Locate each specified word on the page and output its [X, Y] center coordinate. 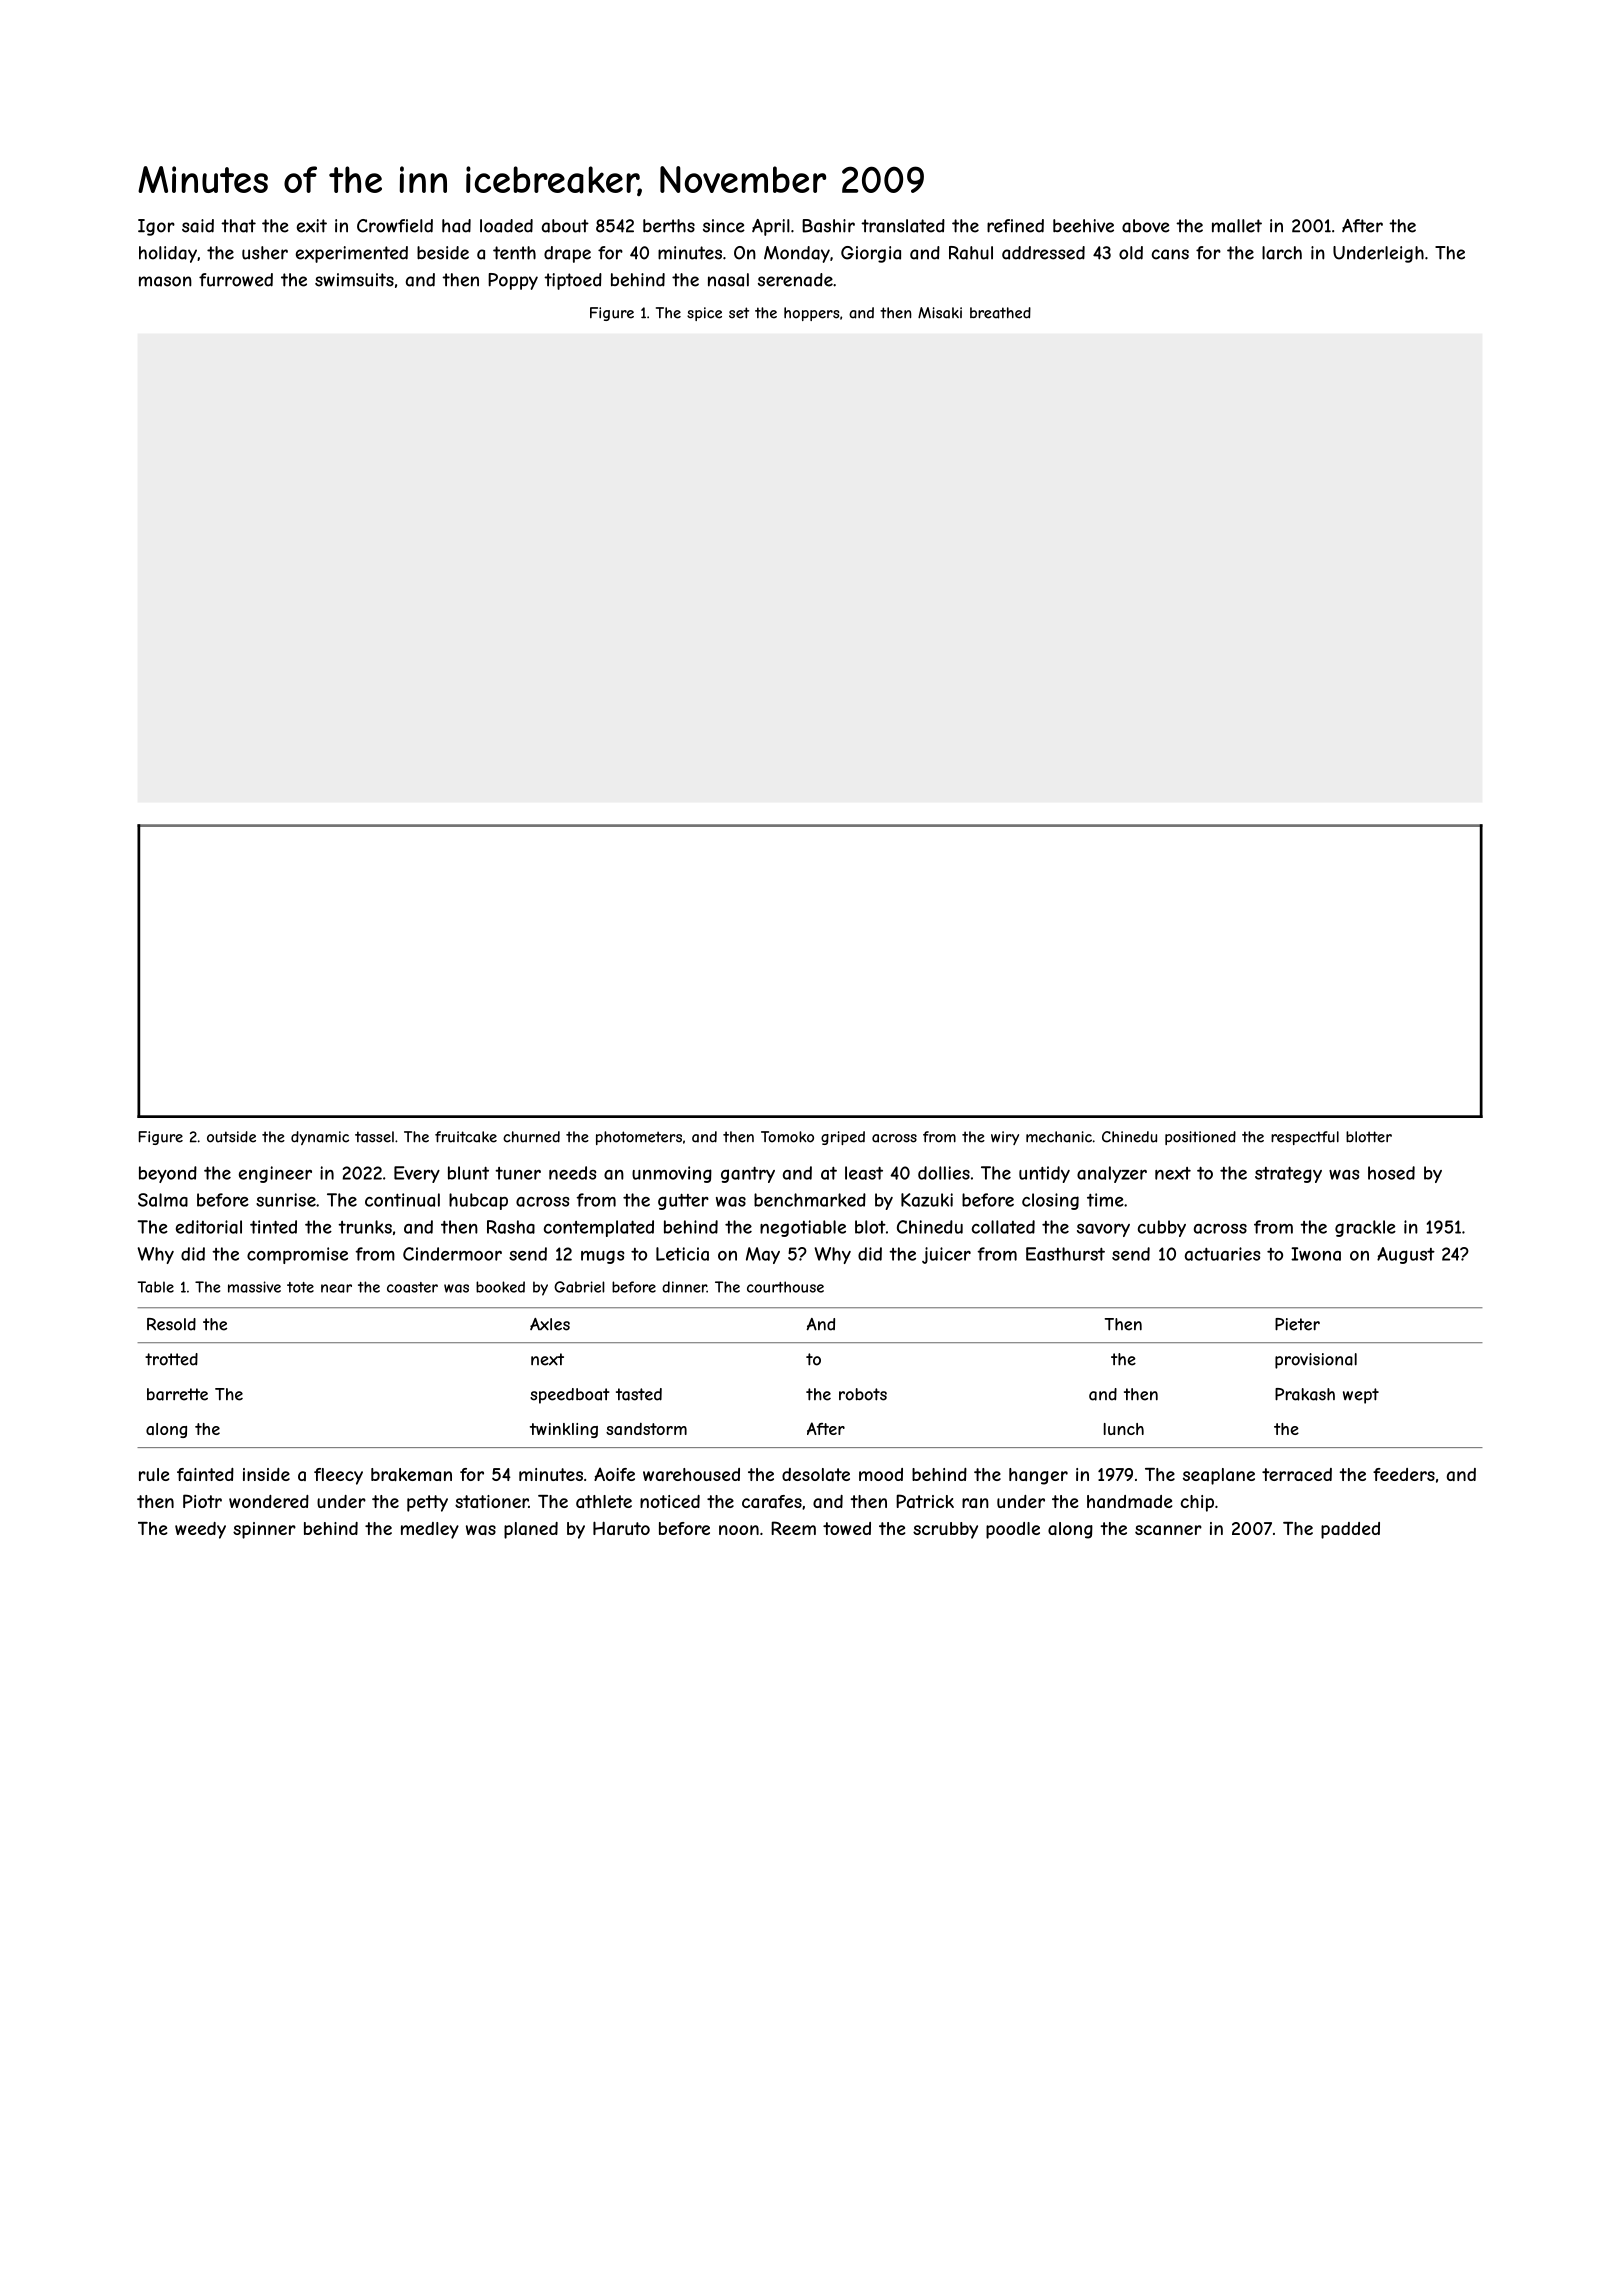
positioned [1200, 1138]
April [771, 227]
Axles [550, 1324]
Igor [156, 227]
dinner [684, 1287]
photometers [639, 1138]
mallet [1237, 226]
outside [231, 1137]
